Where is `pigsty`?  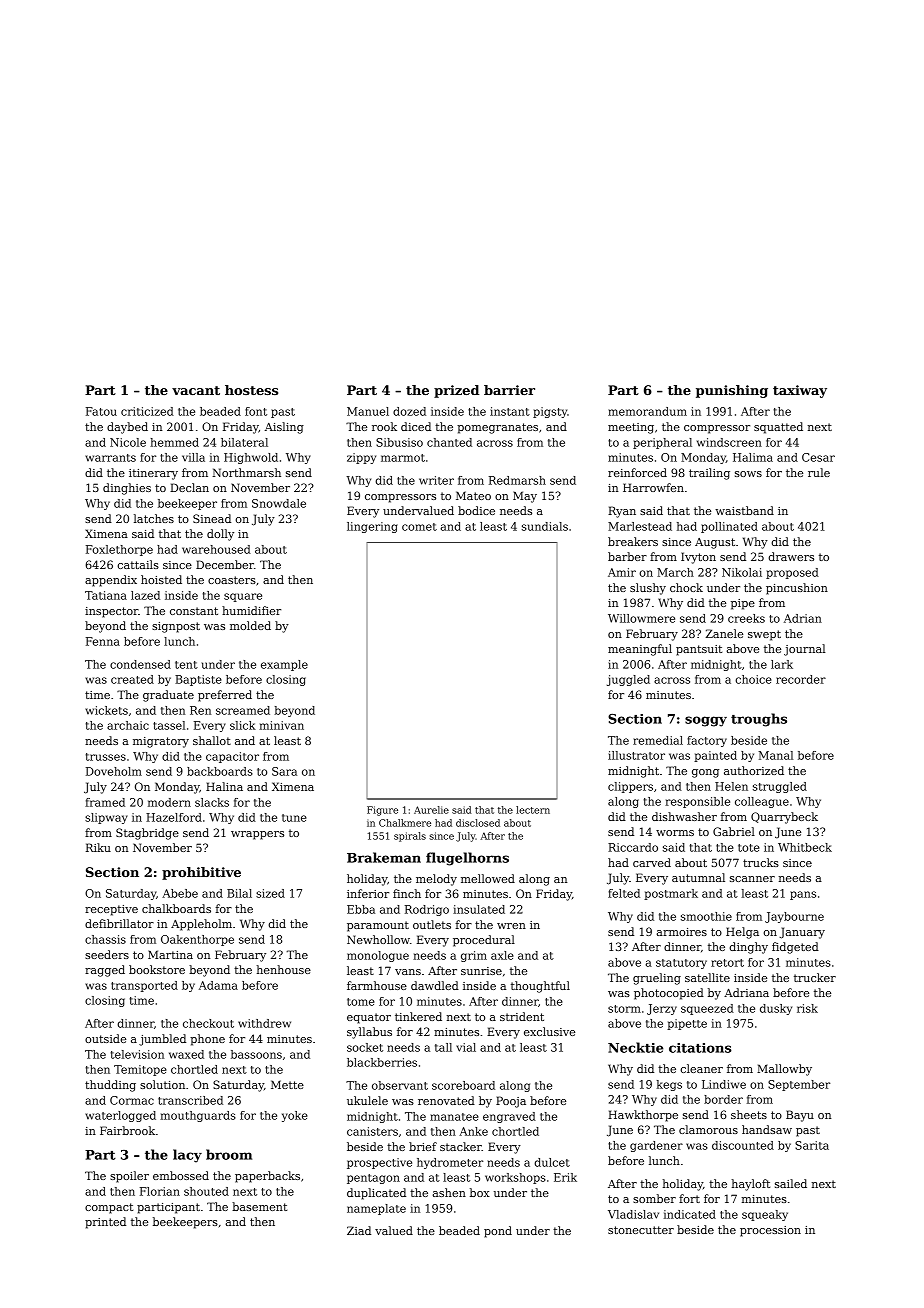
pigsty is located at coordinates (550, 412).
